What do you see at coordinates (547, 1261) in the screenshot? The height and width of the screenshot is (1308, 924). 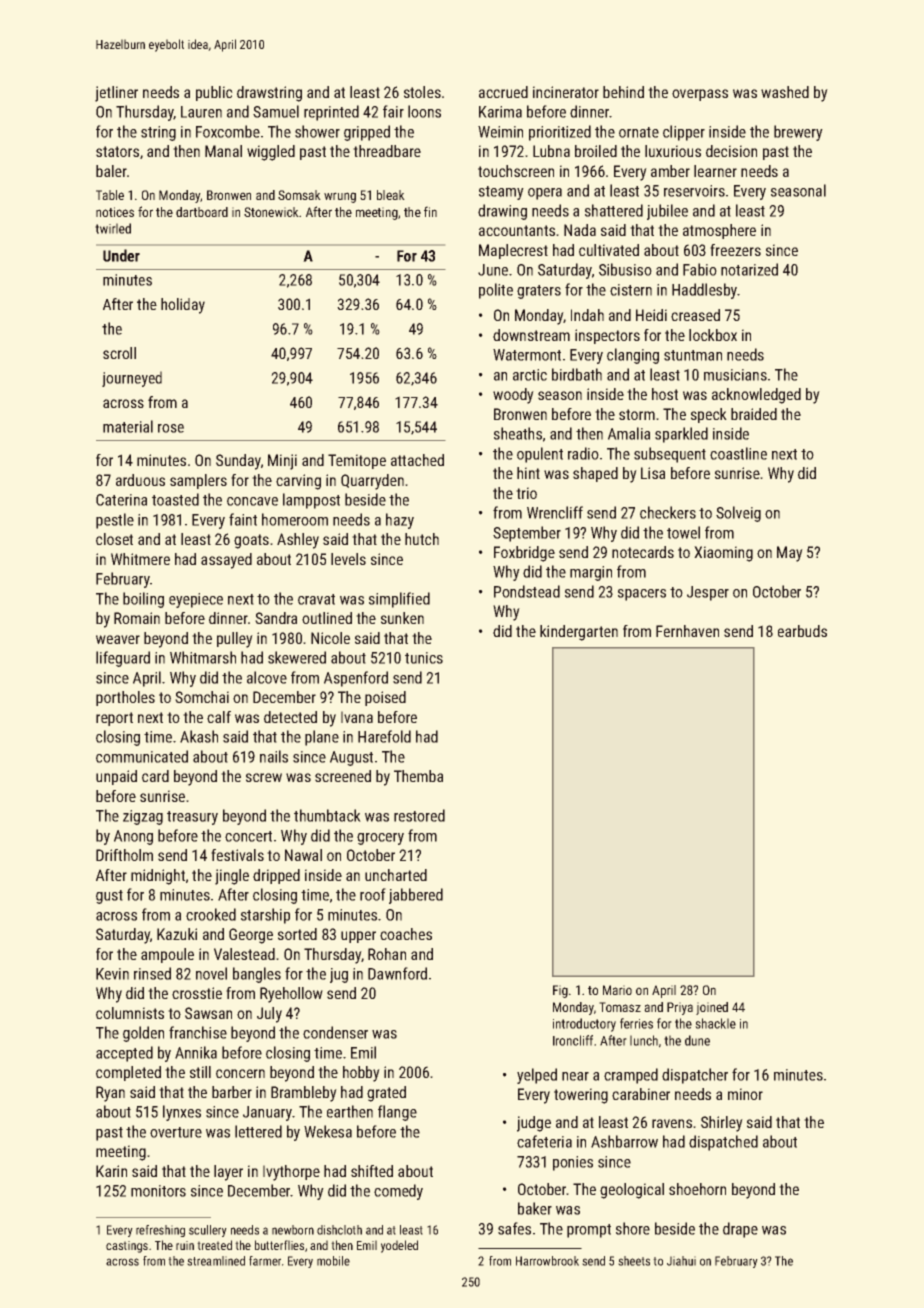 I see `Harrowbrook` at bounding box center [547, 1261].
